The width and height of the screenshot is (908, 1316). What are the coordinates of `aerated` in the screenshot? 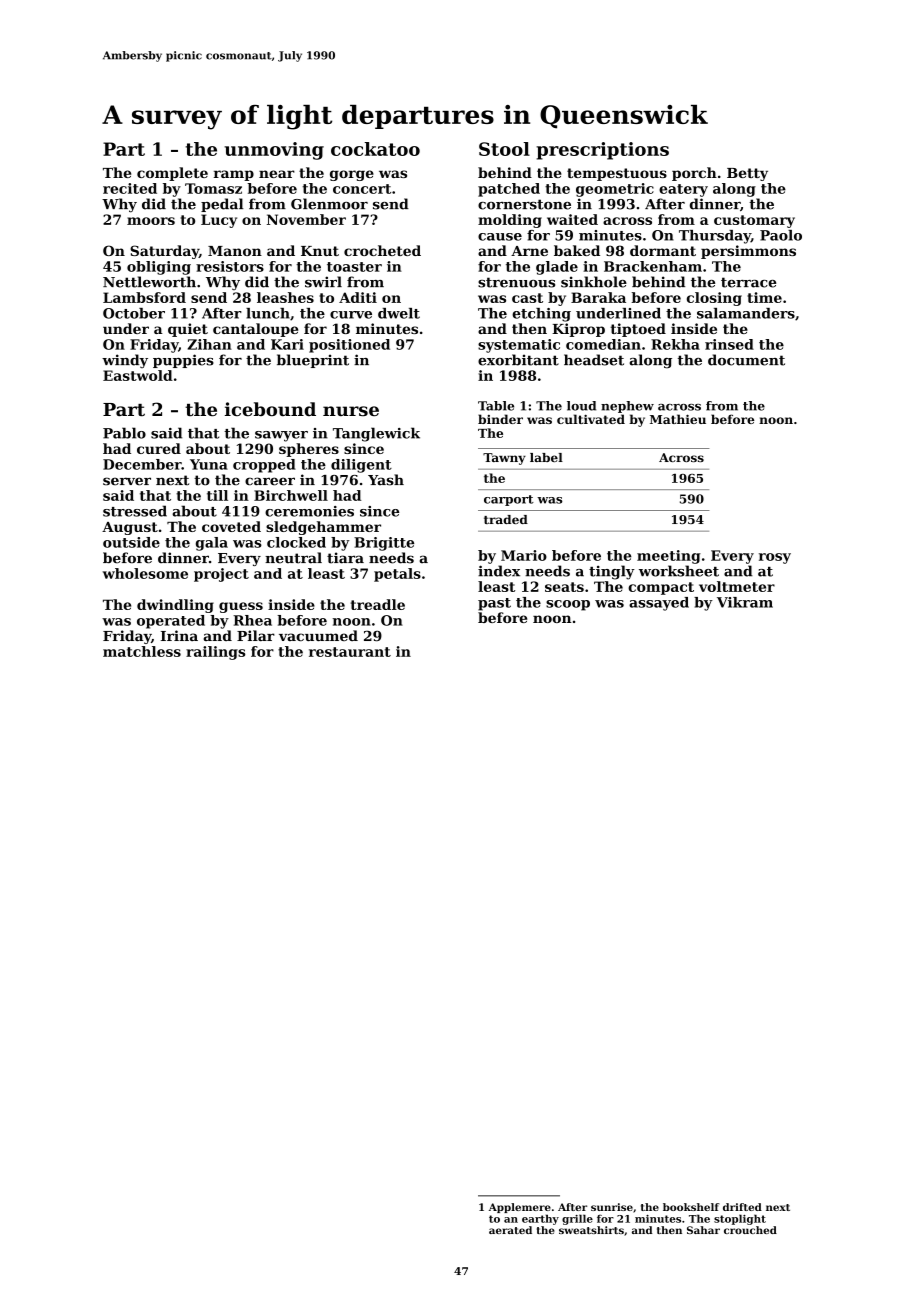 It's located at (510, 1230).
